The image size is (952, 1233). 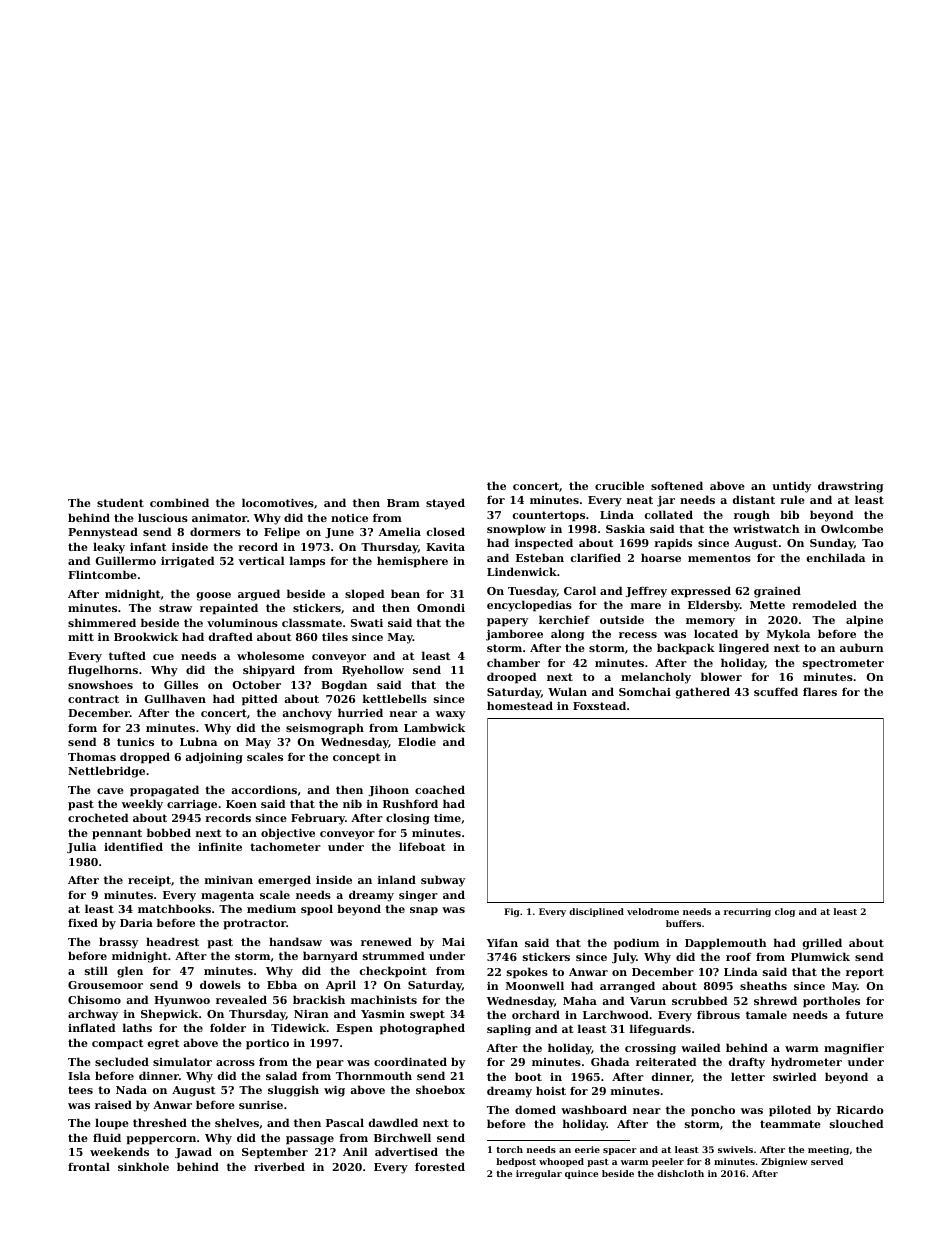 What do you see at coordinates (278, 502) in the screenshot?
I see `locomotives` at bounding box center [278, 502].
